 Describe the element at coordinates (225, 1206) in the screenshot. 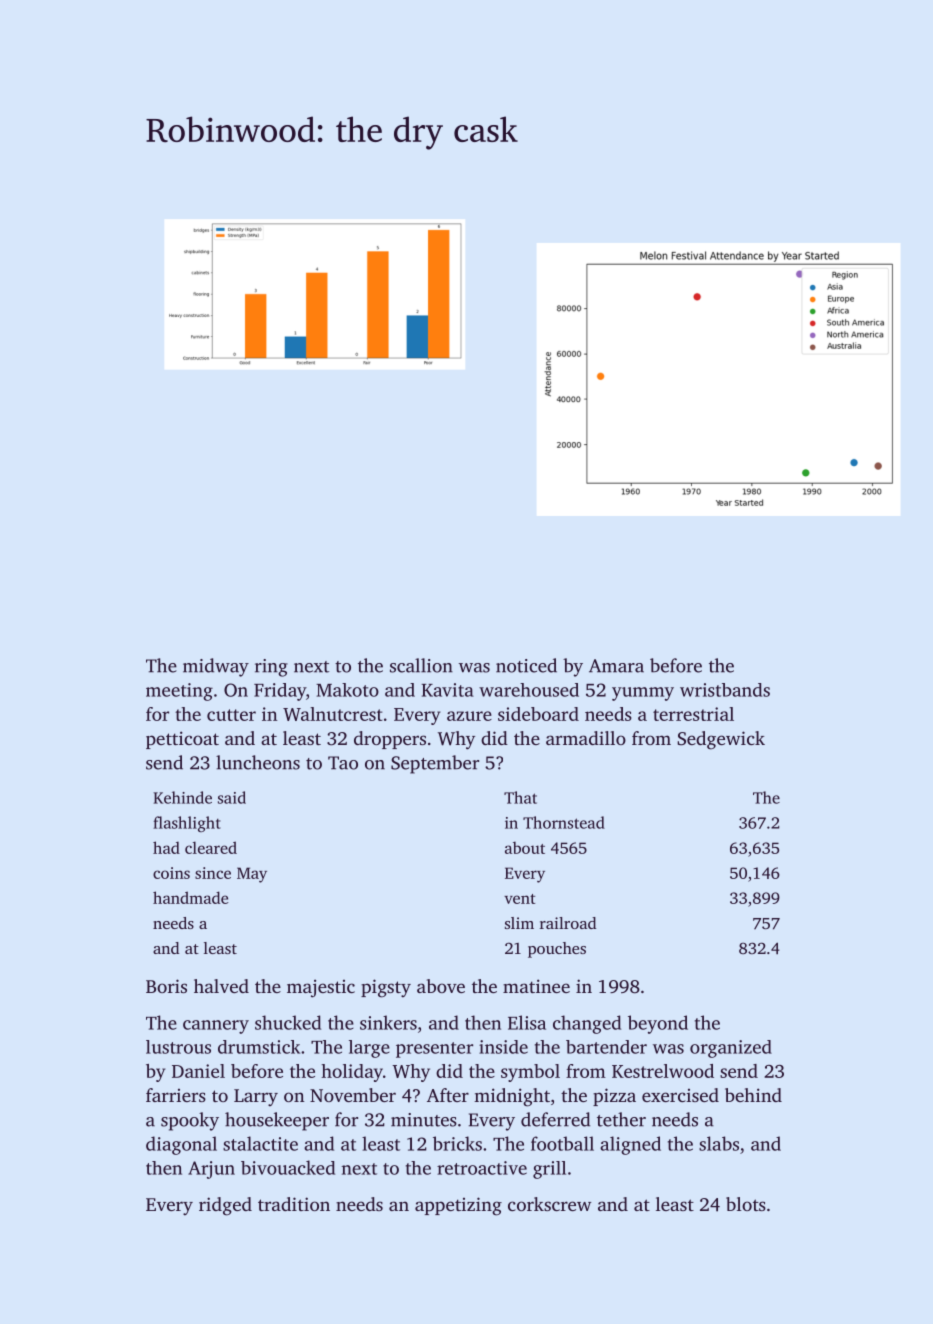

I see `ridged` at that location.
